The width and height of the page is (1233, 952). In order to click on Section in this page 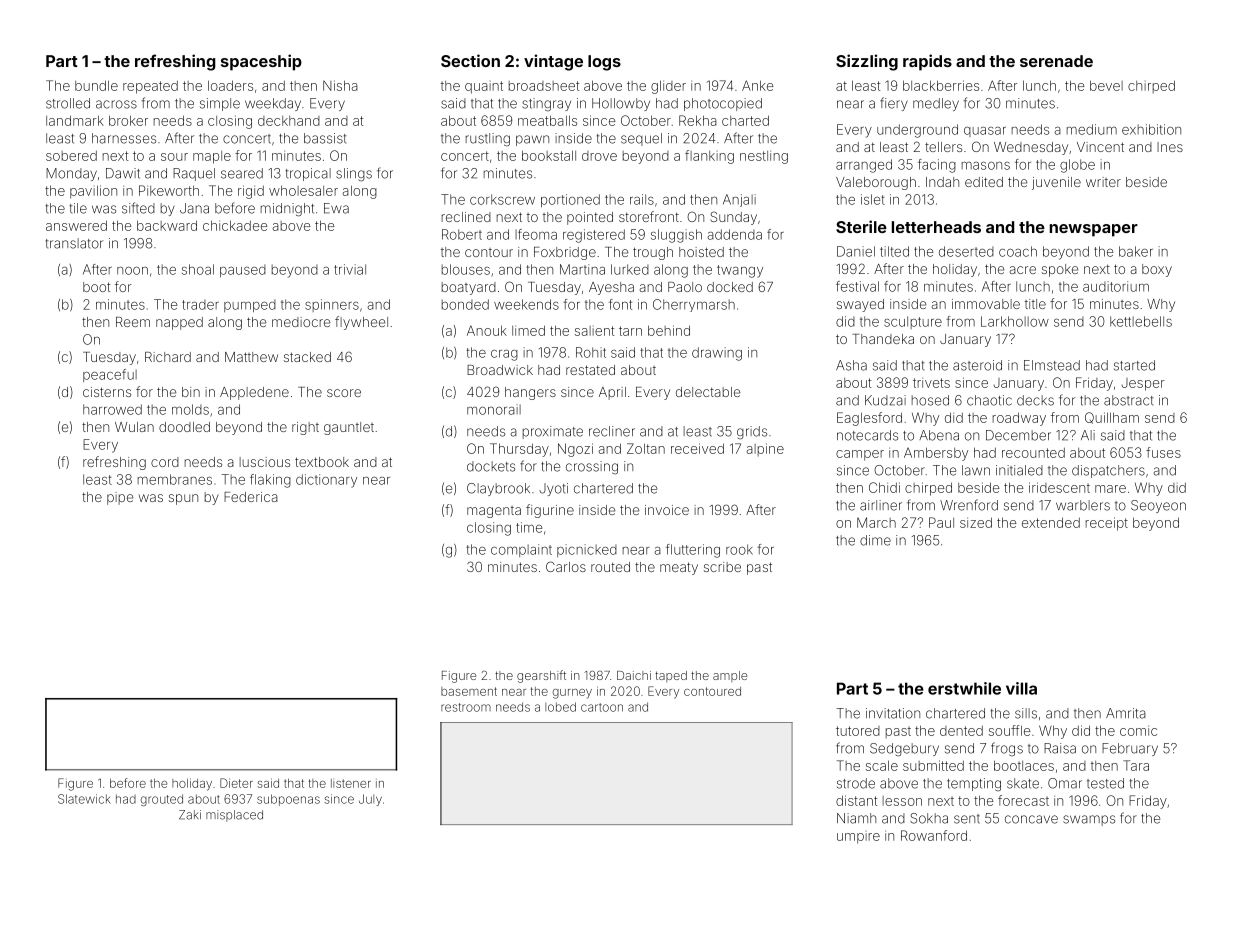, I will do `click(470, 60)`.
